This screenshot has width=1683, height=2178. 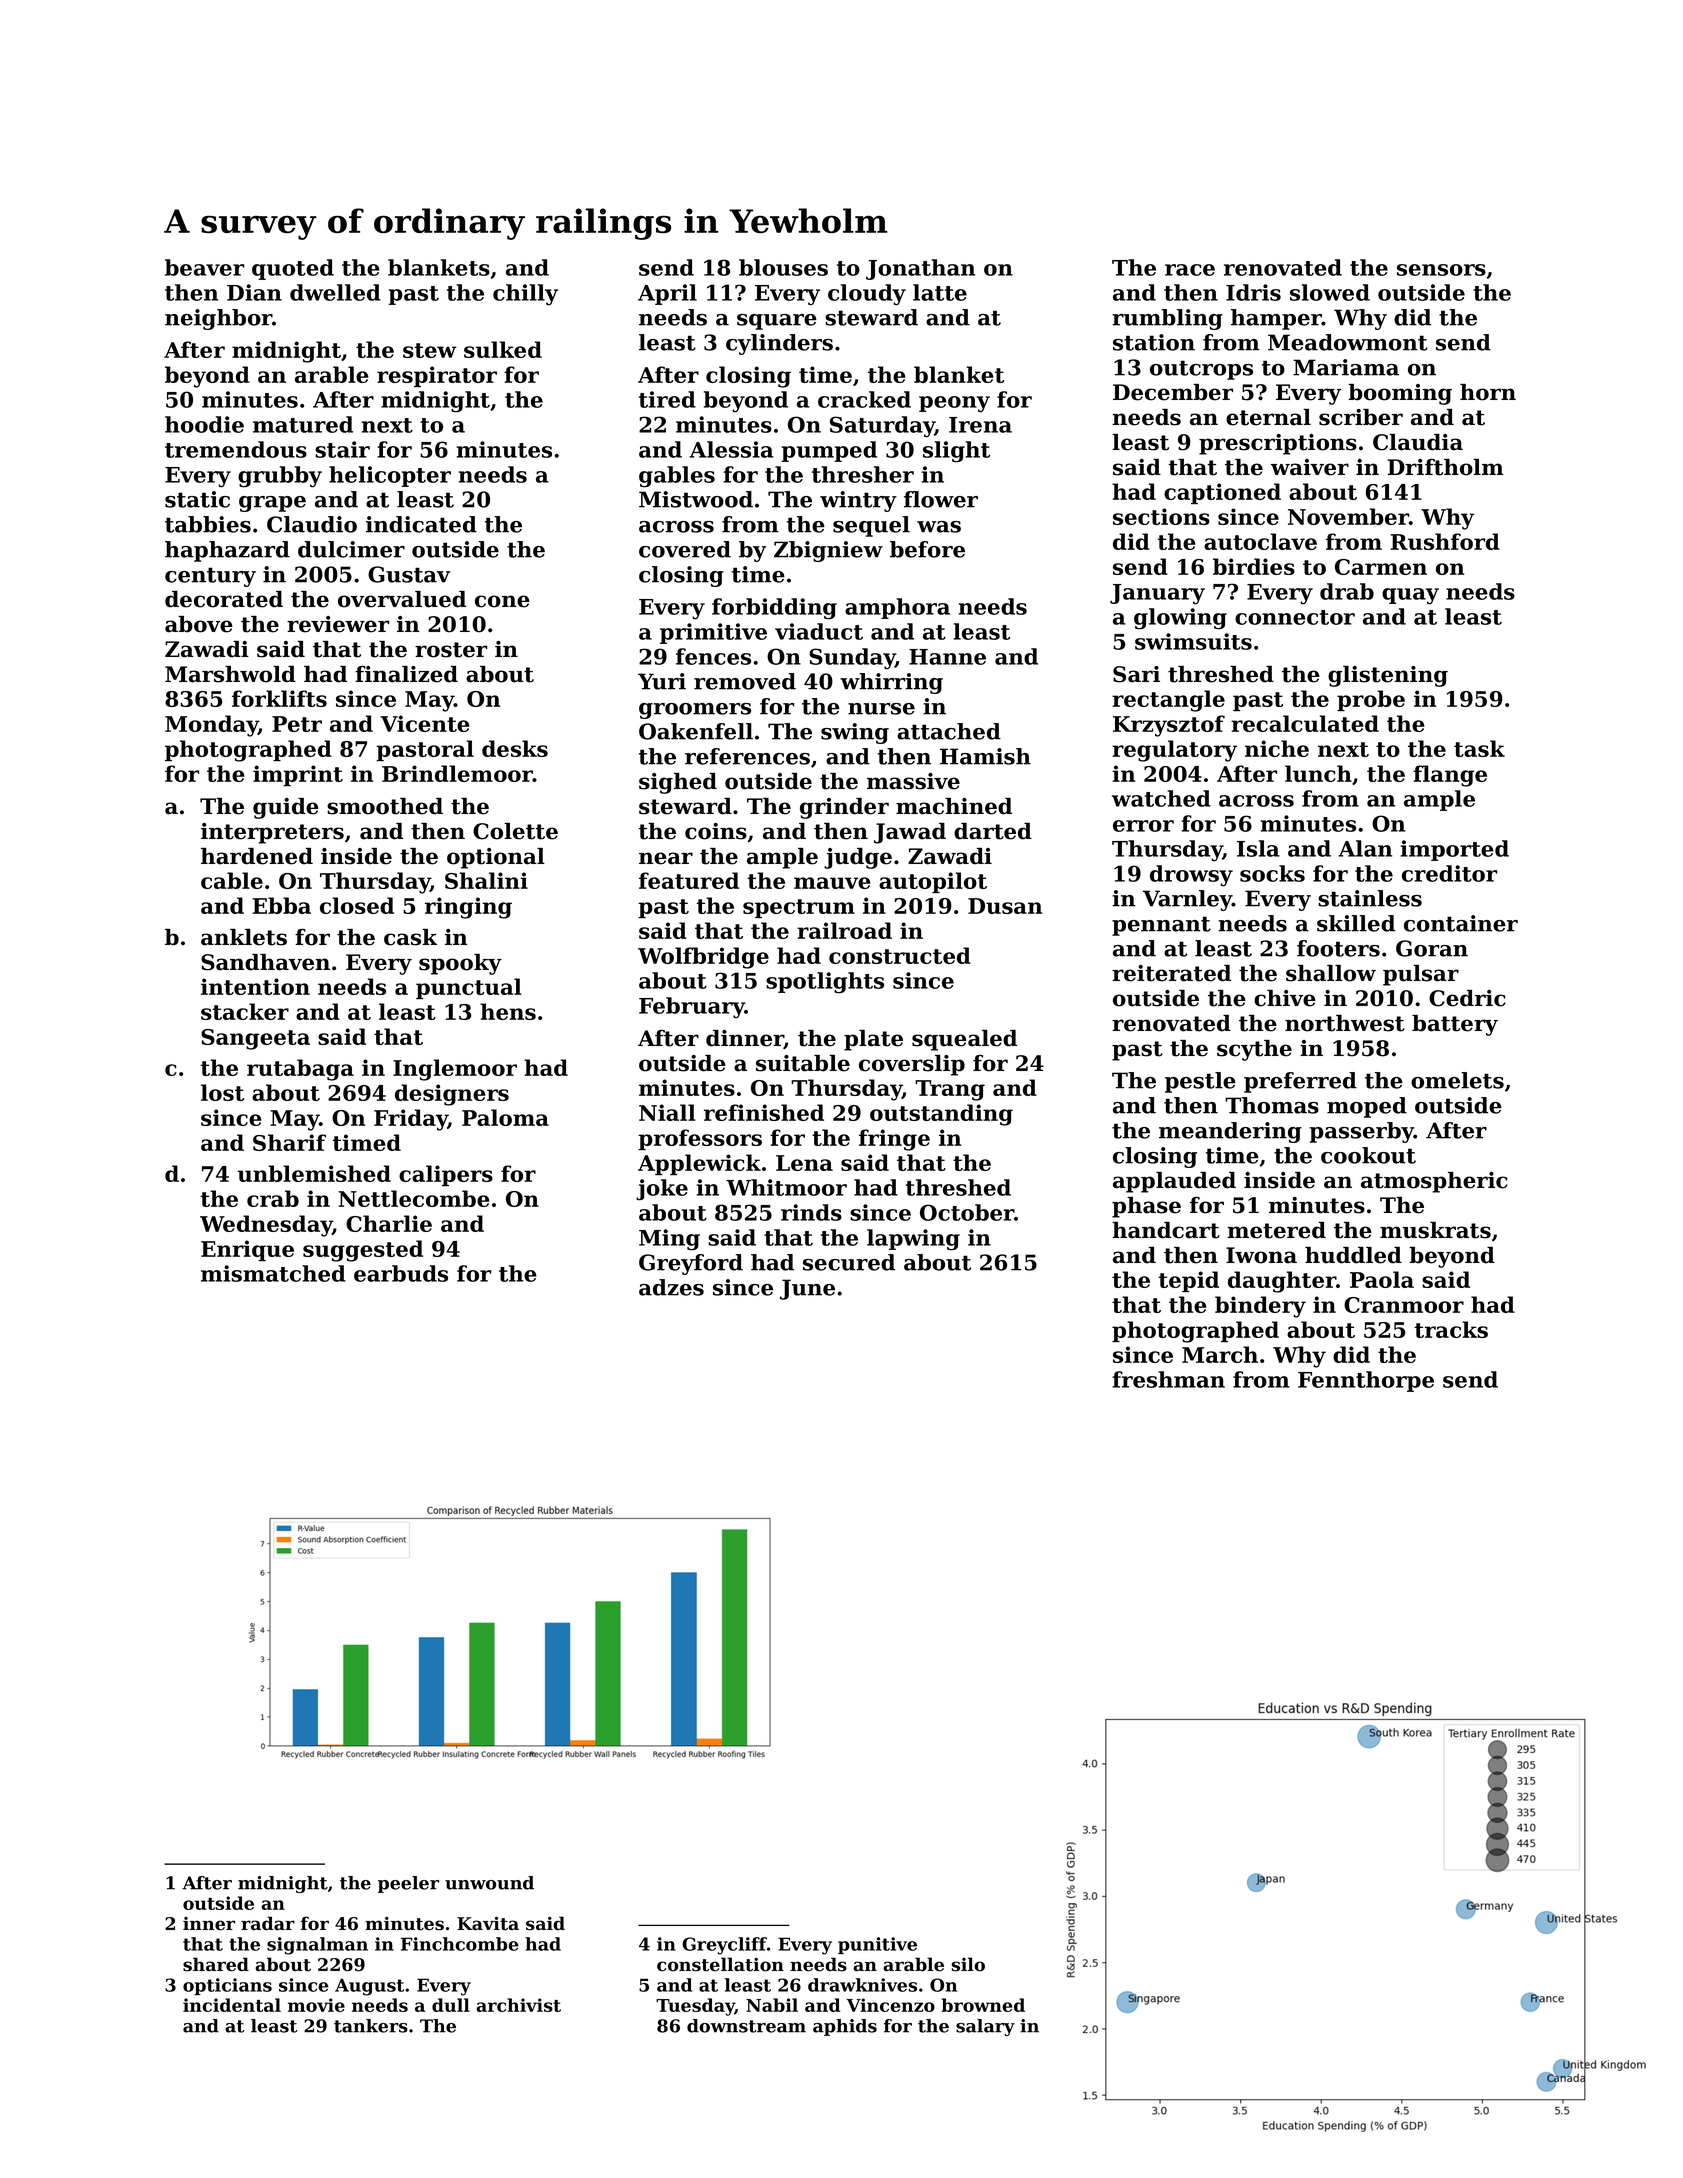 What do you see at coordinates (216, 1964) in the screenshot?
I see `shared` at bounding box center [216, 1964].
